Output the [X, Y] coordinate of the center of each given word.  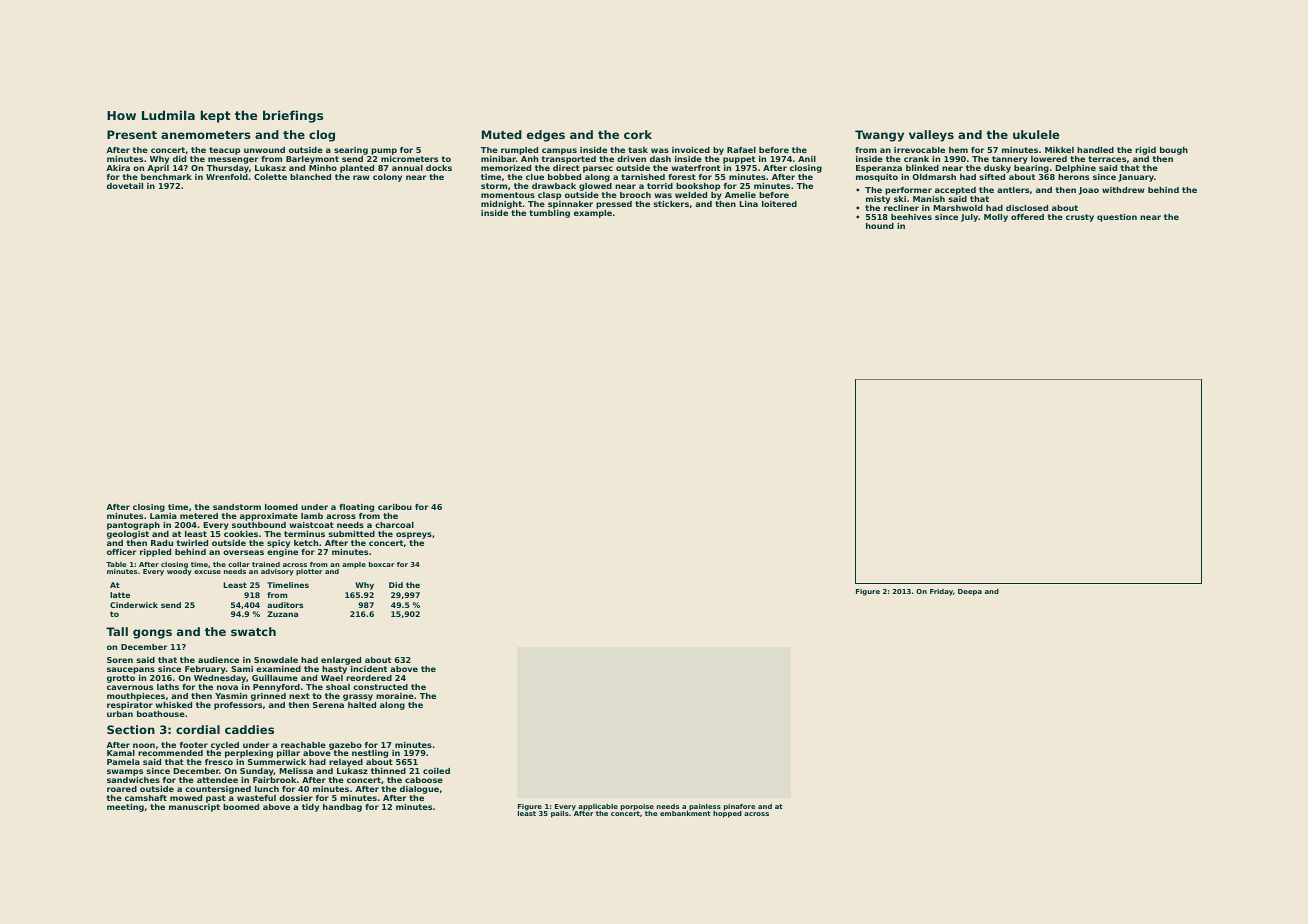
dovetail [125, 186]
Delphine [1075, 169]
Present [132, 134]
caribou [395, 507]
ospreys [414, 535]
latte [120, 595]
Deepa [970, 592]
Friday [941, 592]
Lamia [163, 516]
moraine [395, 696]
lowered [1049, 159]
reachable [303, 745]
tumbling [549, 214]
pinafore [739, 807]
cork [638, 134]
